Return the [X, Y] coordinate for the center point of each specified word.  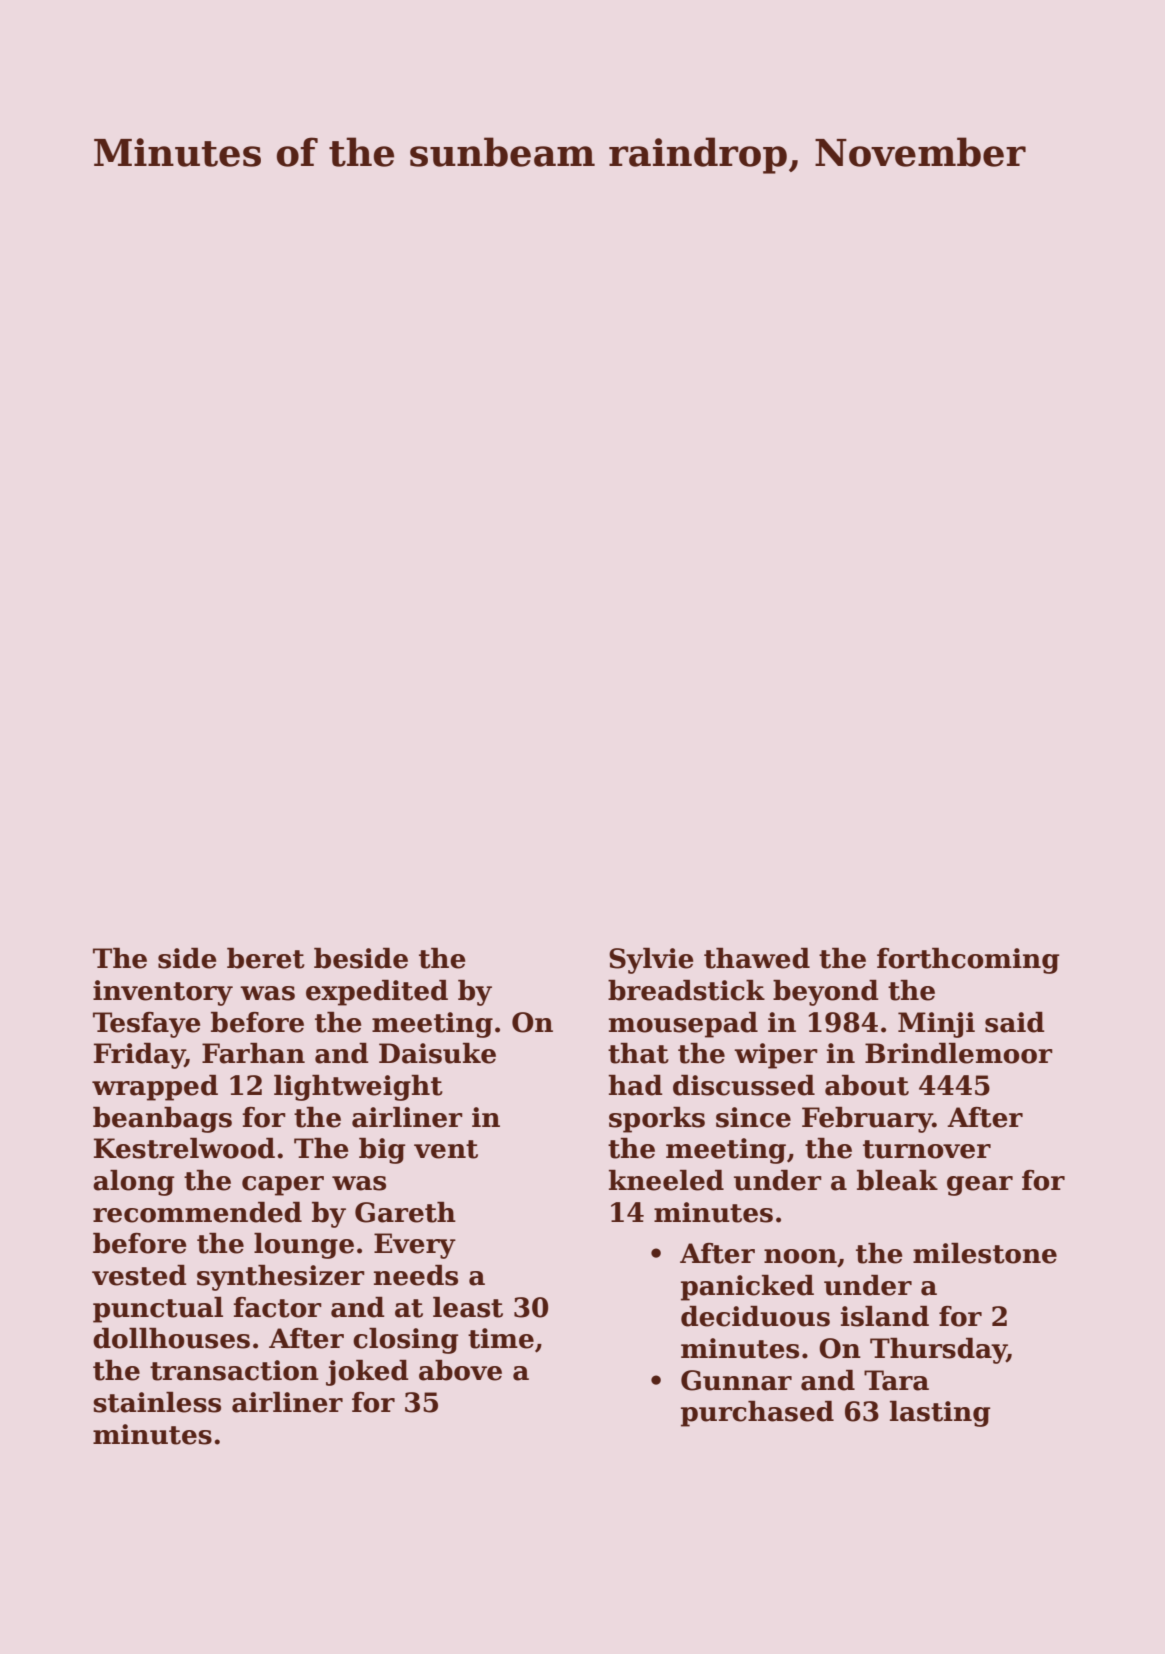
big [382, 1151]
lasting [940, 1414]
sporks [657, 1120]
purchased [757, 1414]
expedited [377, 993]
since [753, 1117]
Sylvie [651, 961]
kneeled [666, 1180]
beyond [826, 993]
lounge [304, 1246]
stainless [157, 1402]
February [867, 1120]
